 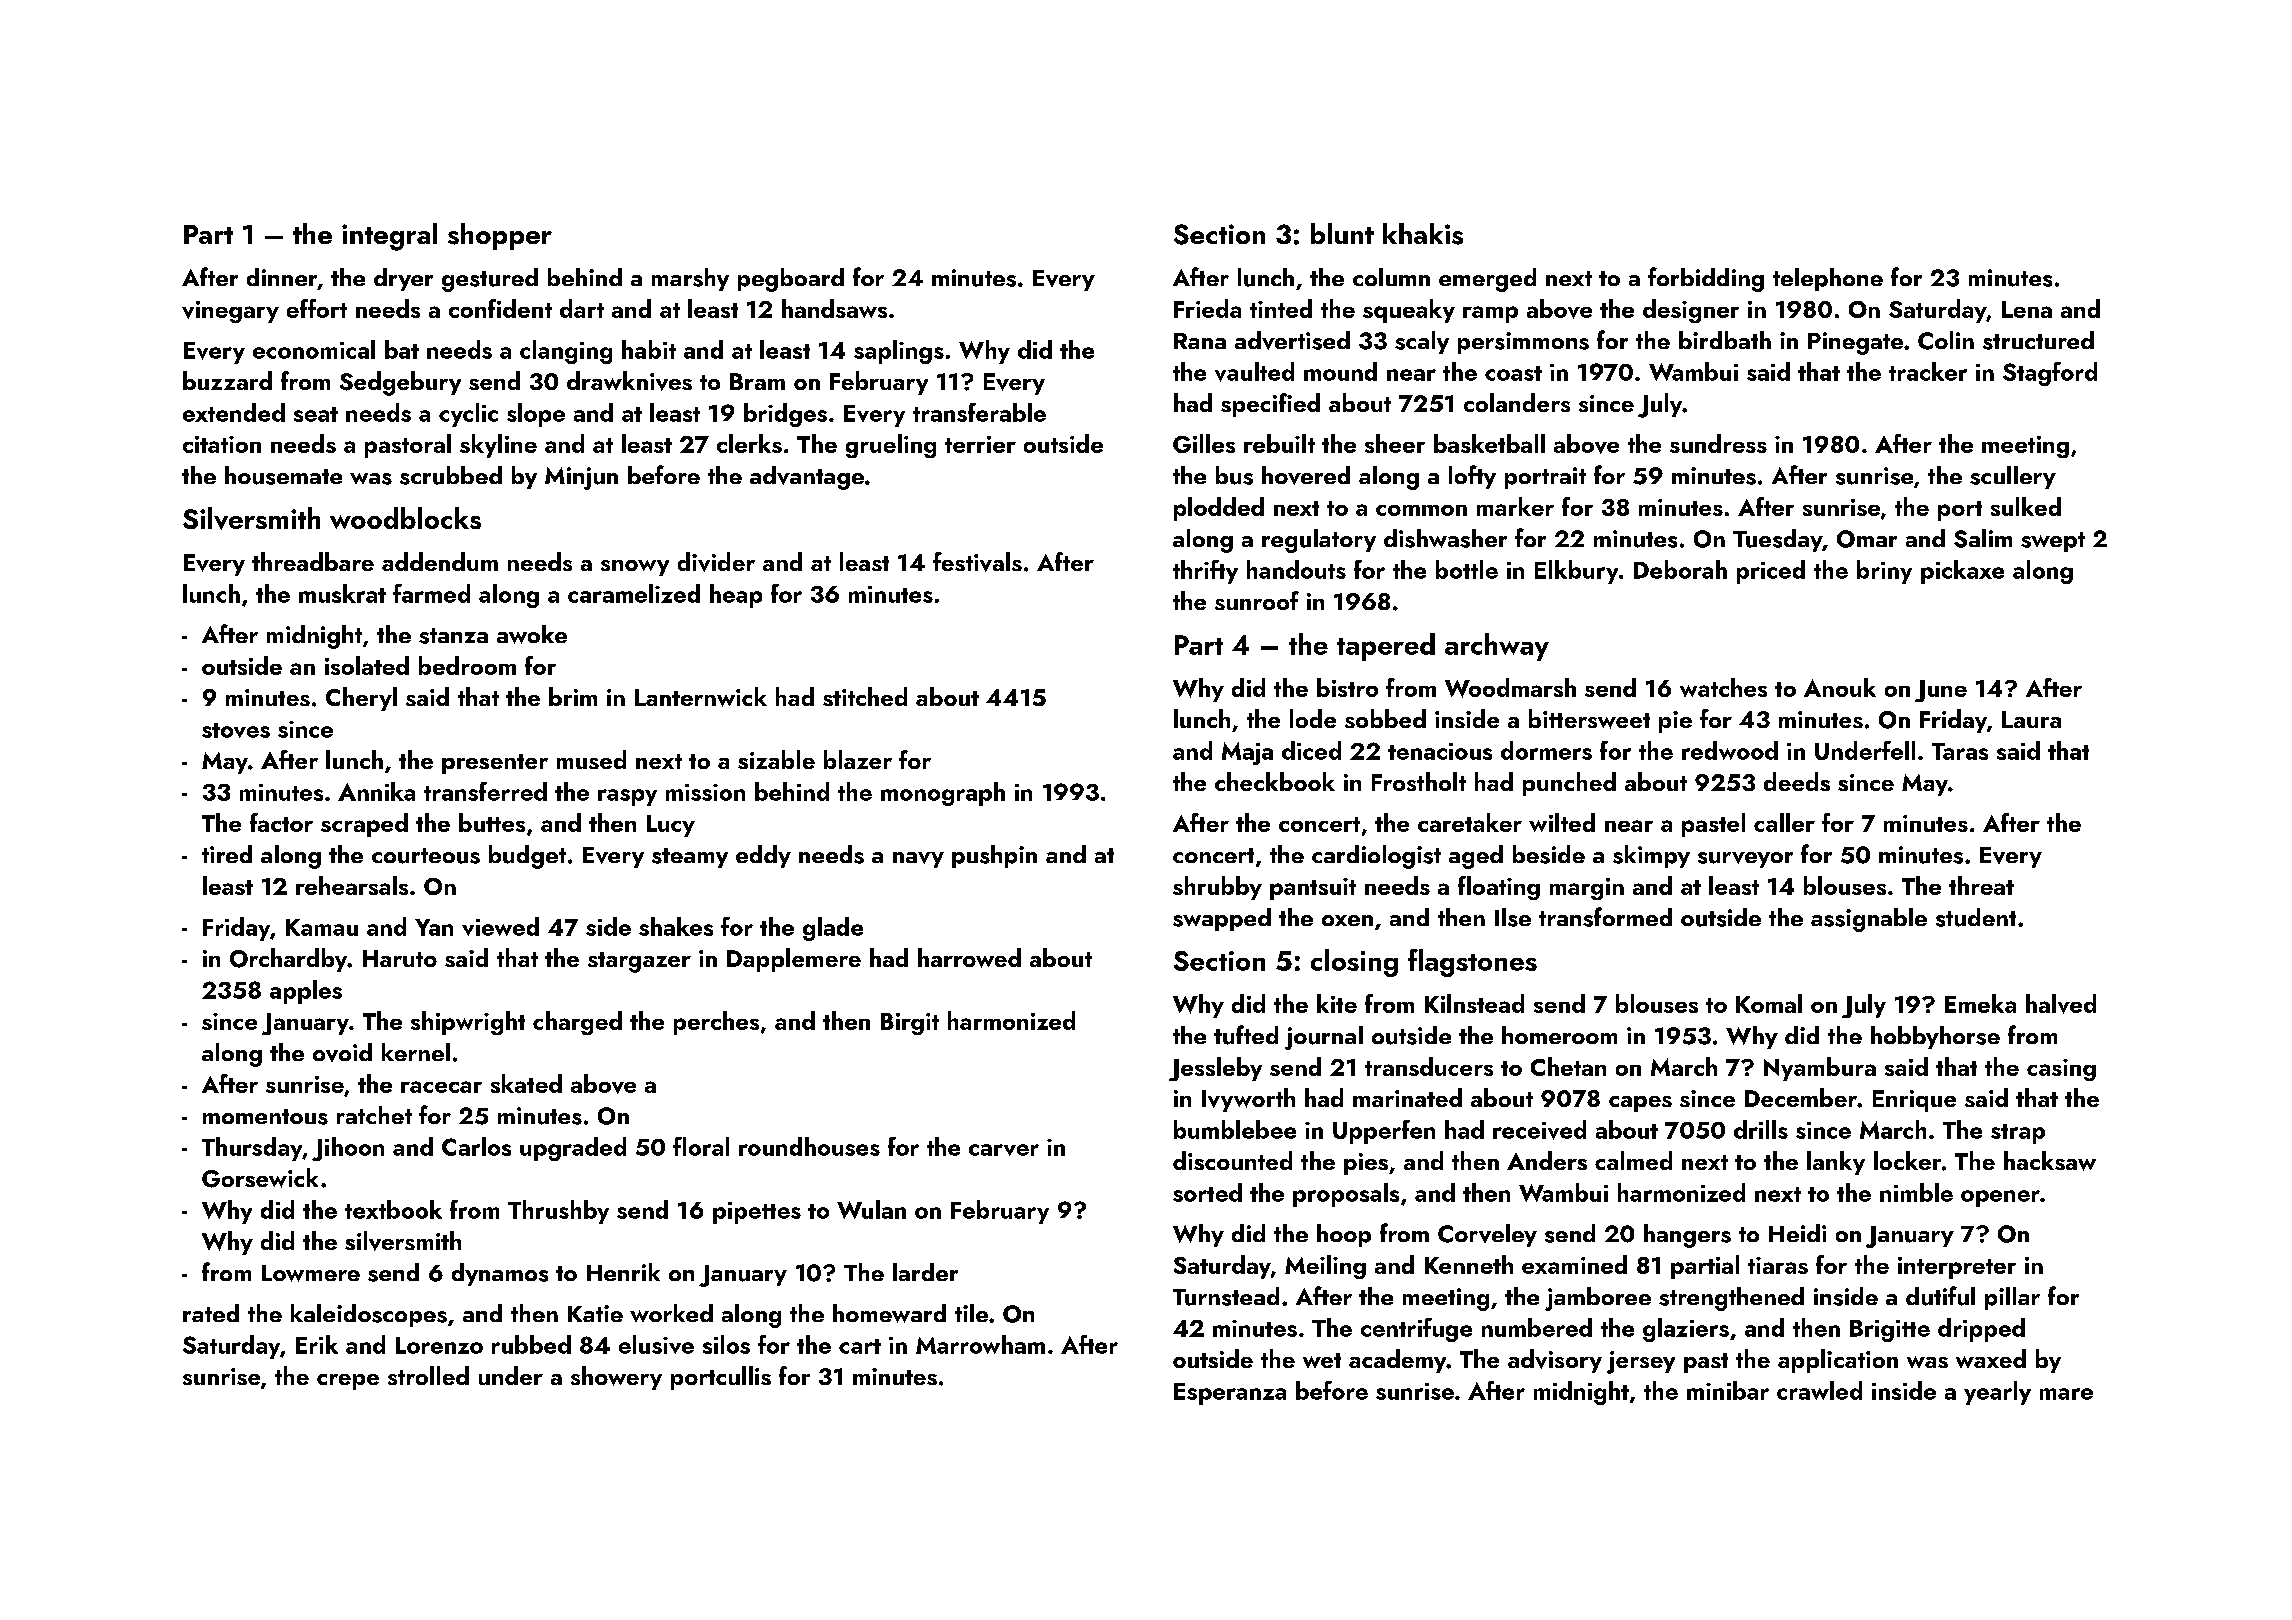 I want to click on drills, so click(x=1761, y=1129).
